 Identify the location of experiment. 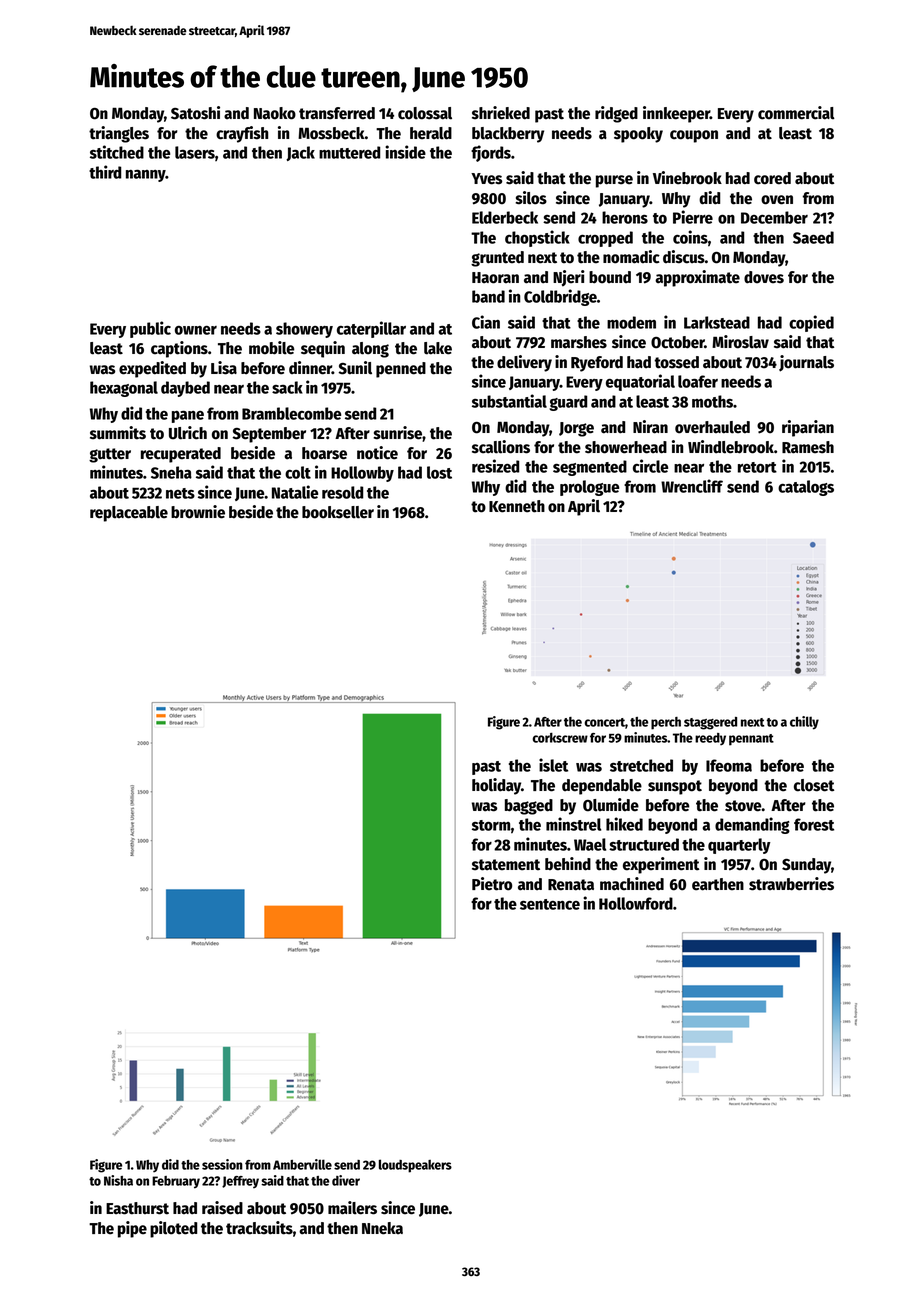
(661, 865).
